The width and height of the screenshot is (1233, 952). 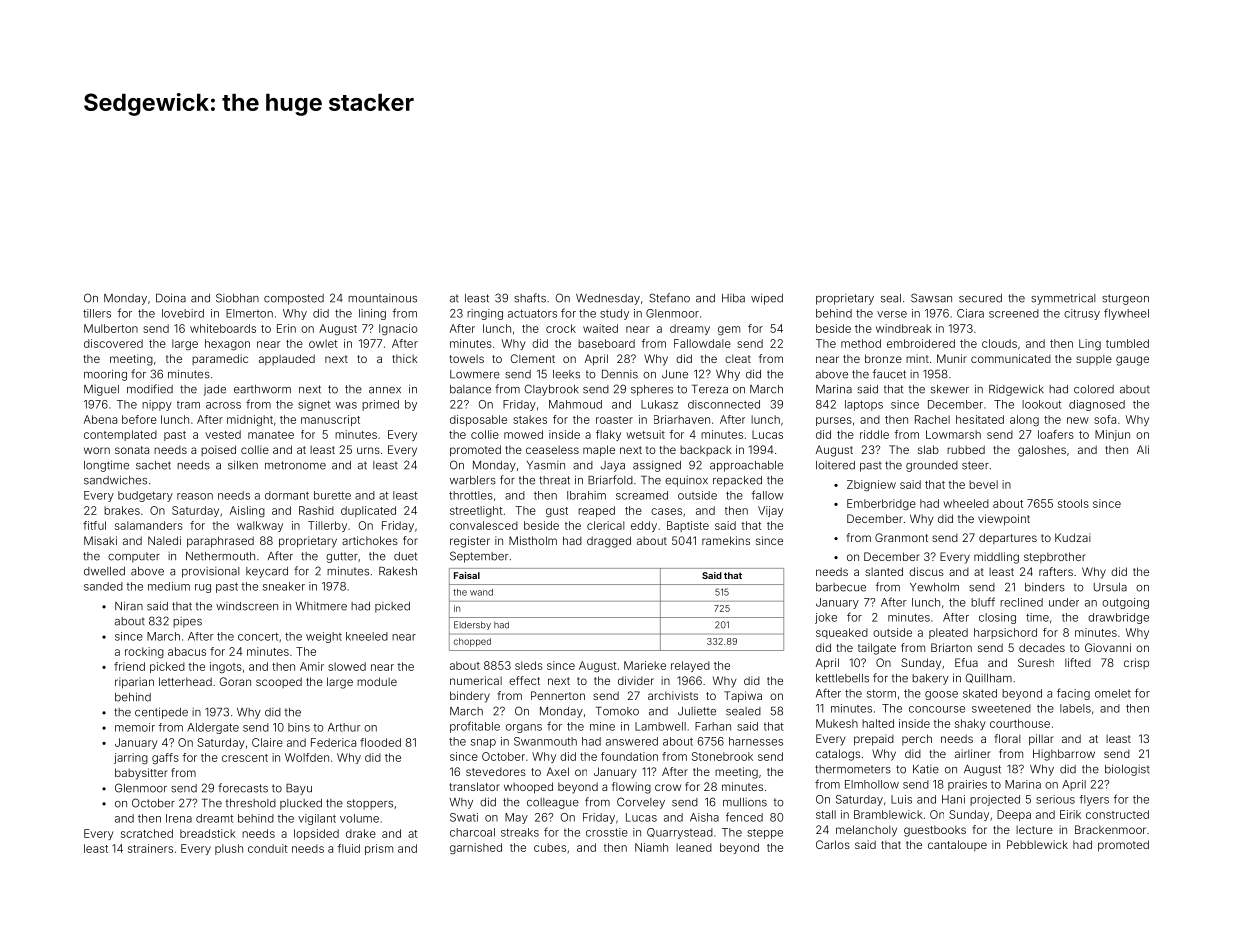 What do you see at coordinates (980, 298) in the screenshot?
I see `secured` at bounding box center [980, 298].
